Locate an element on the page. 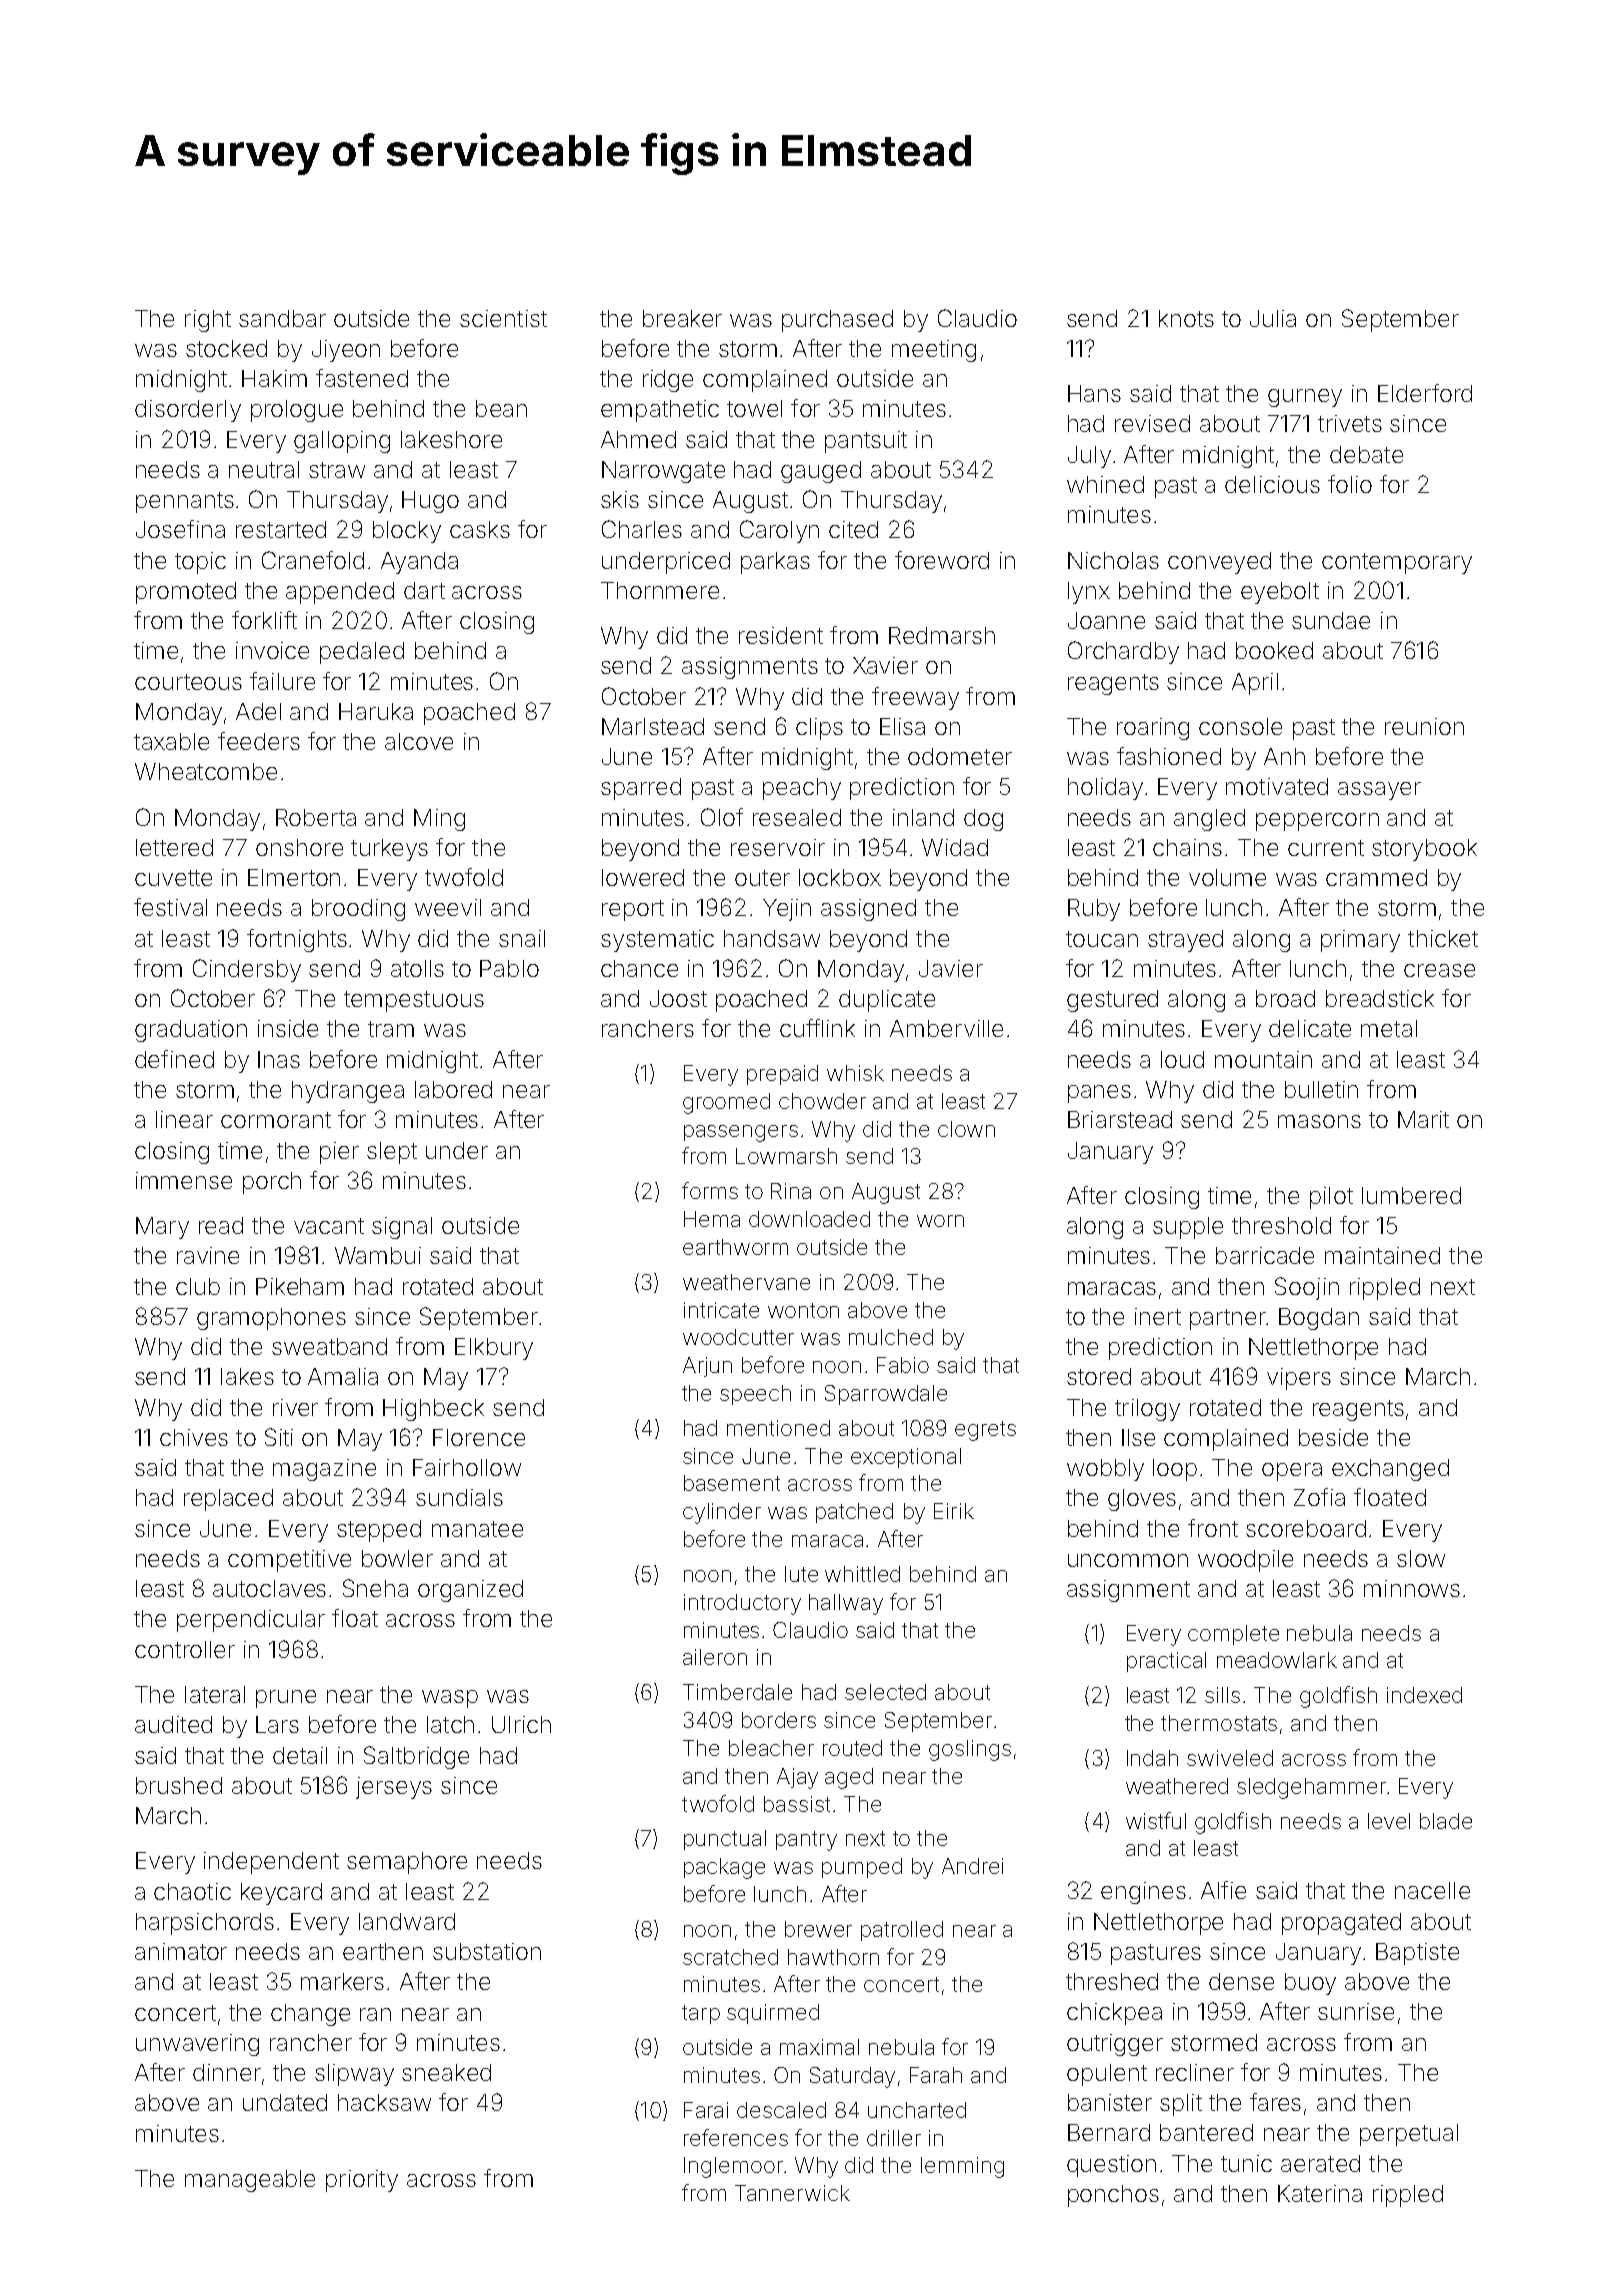 The width and height of the page is (1620, 2292). slipway is located at coordinates (354, 2075).
